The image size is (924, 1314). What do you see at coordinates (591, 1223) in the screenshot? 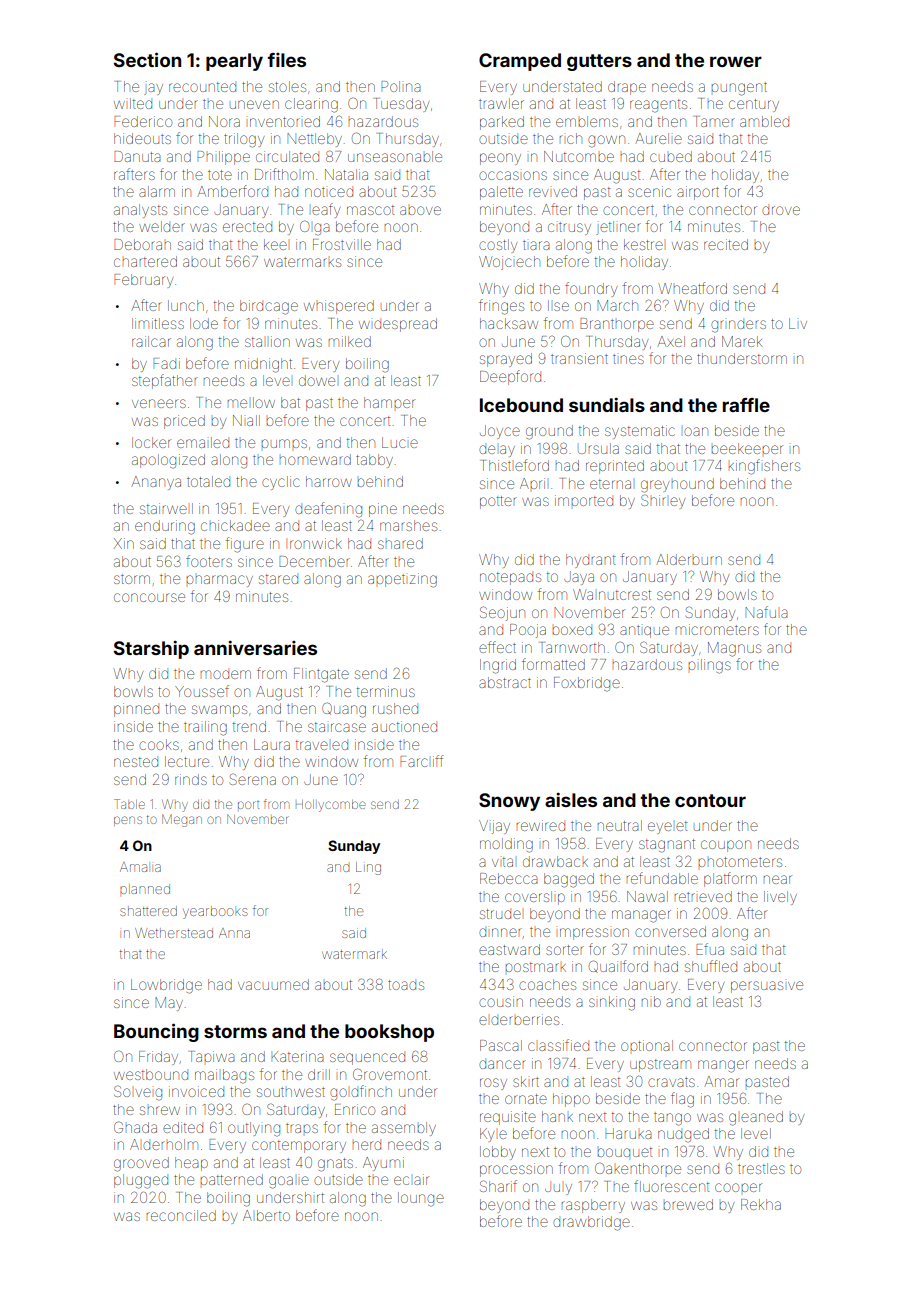
I see `drawbridge` at bounding box center [591, 1223].
